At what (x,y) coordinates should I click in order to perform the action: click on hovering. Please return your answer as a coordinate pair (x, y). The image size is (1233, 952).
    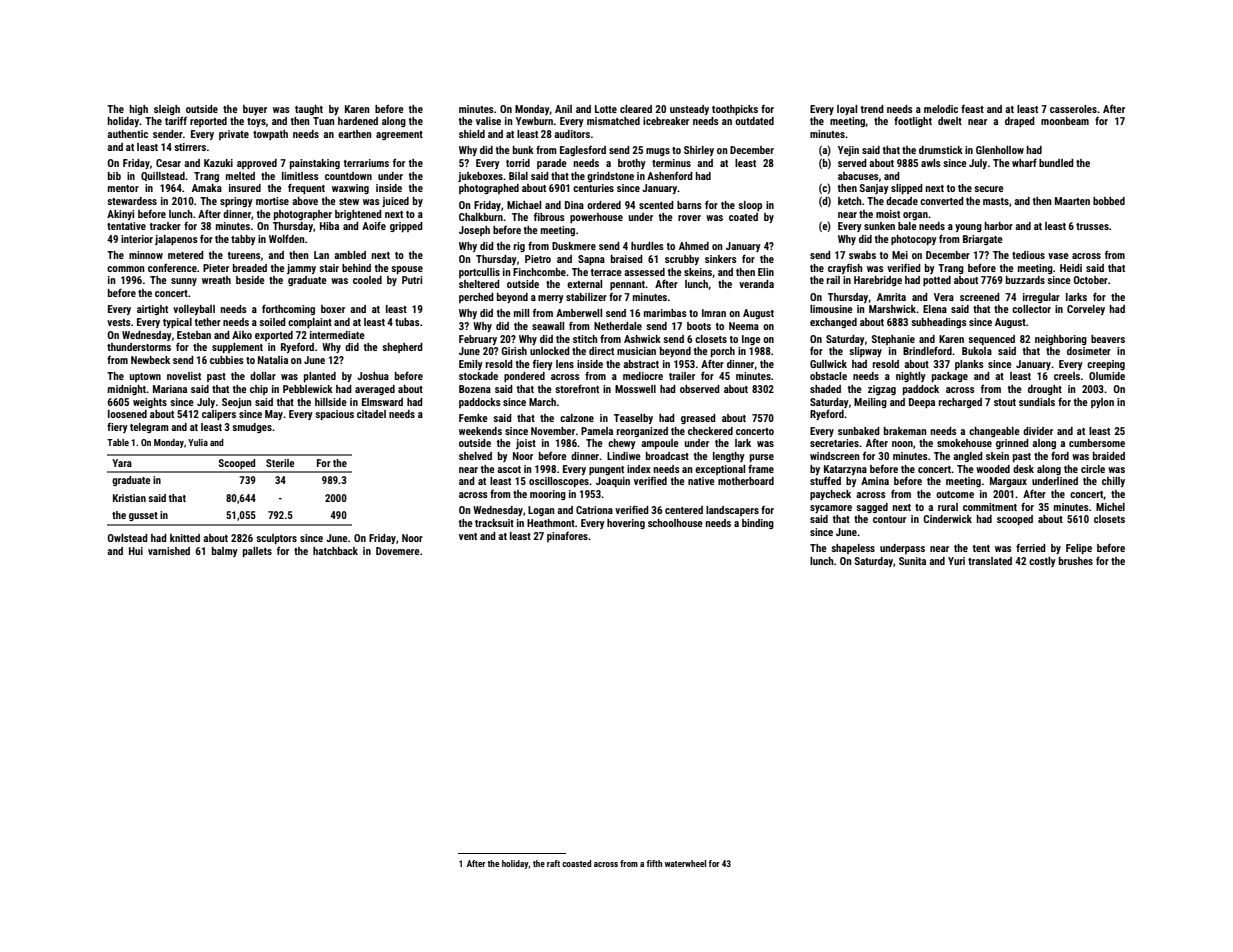
    Looking at the image, I should click on (626, 524).
